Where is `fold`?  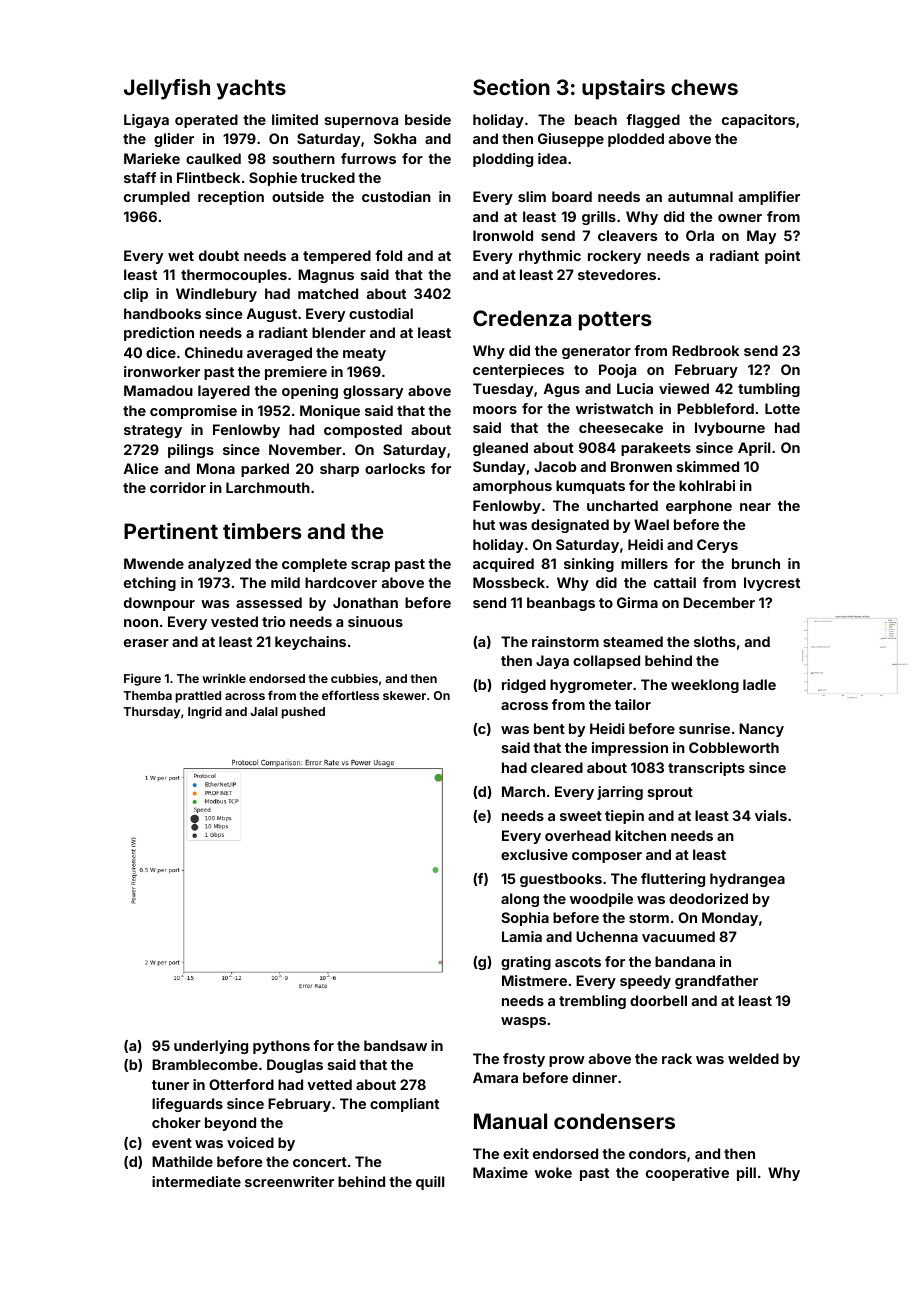
fold is located at coordinates (388, 255).
